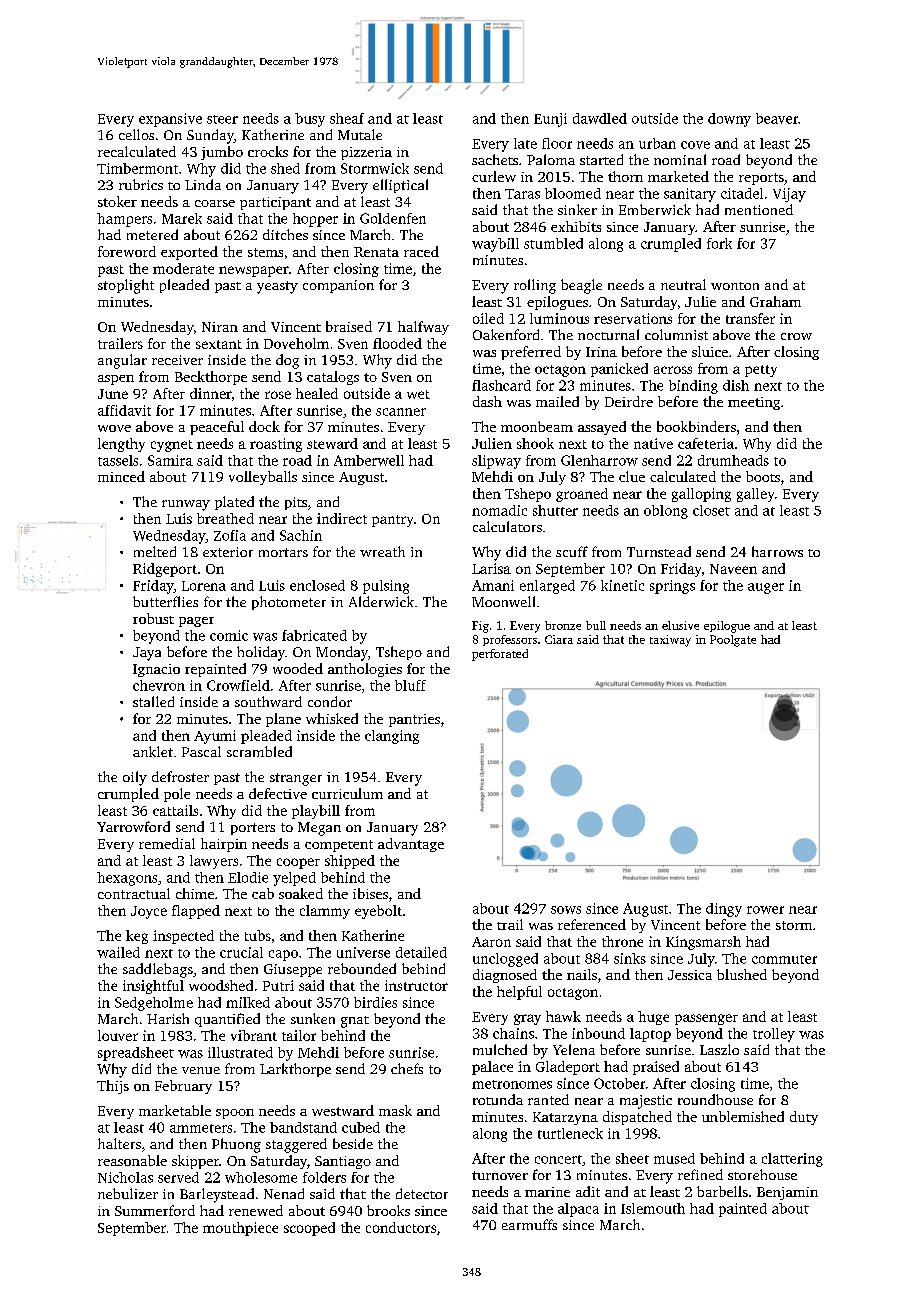 Image resolution: width=924 pixels, height=1308 pixels. I want to click on neutral, so click(683, 284).
